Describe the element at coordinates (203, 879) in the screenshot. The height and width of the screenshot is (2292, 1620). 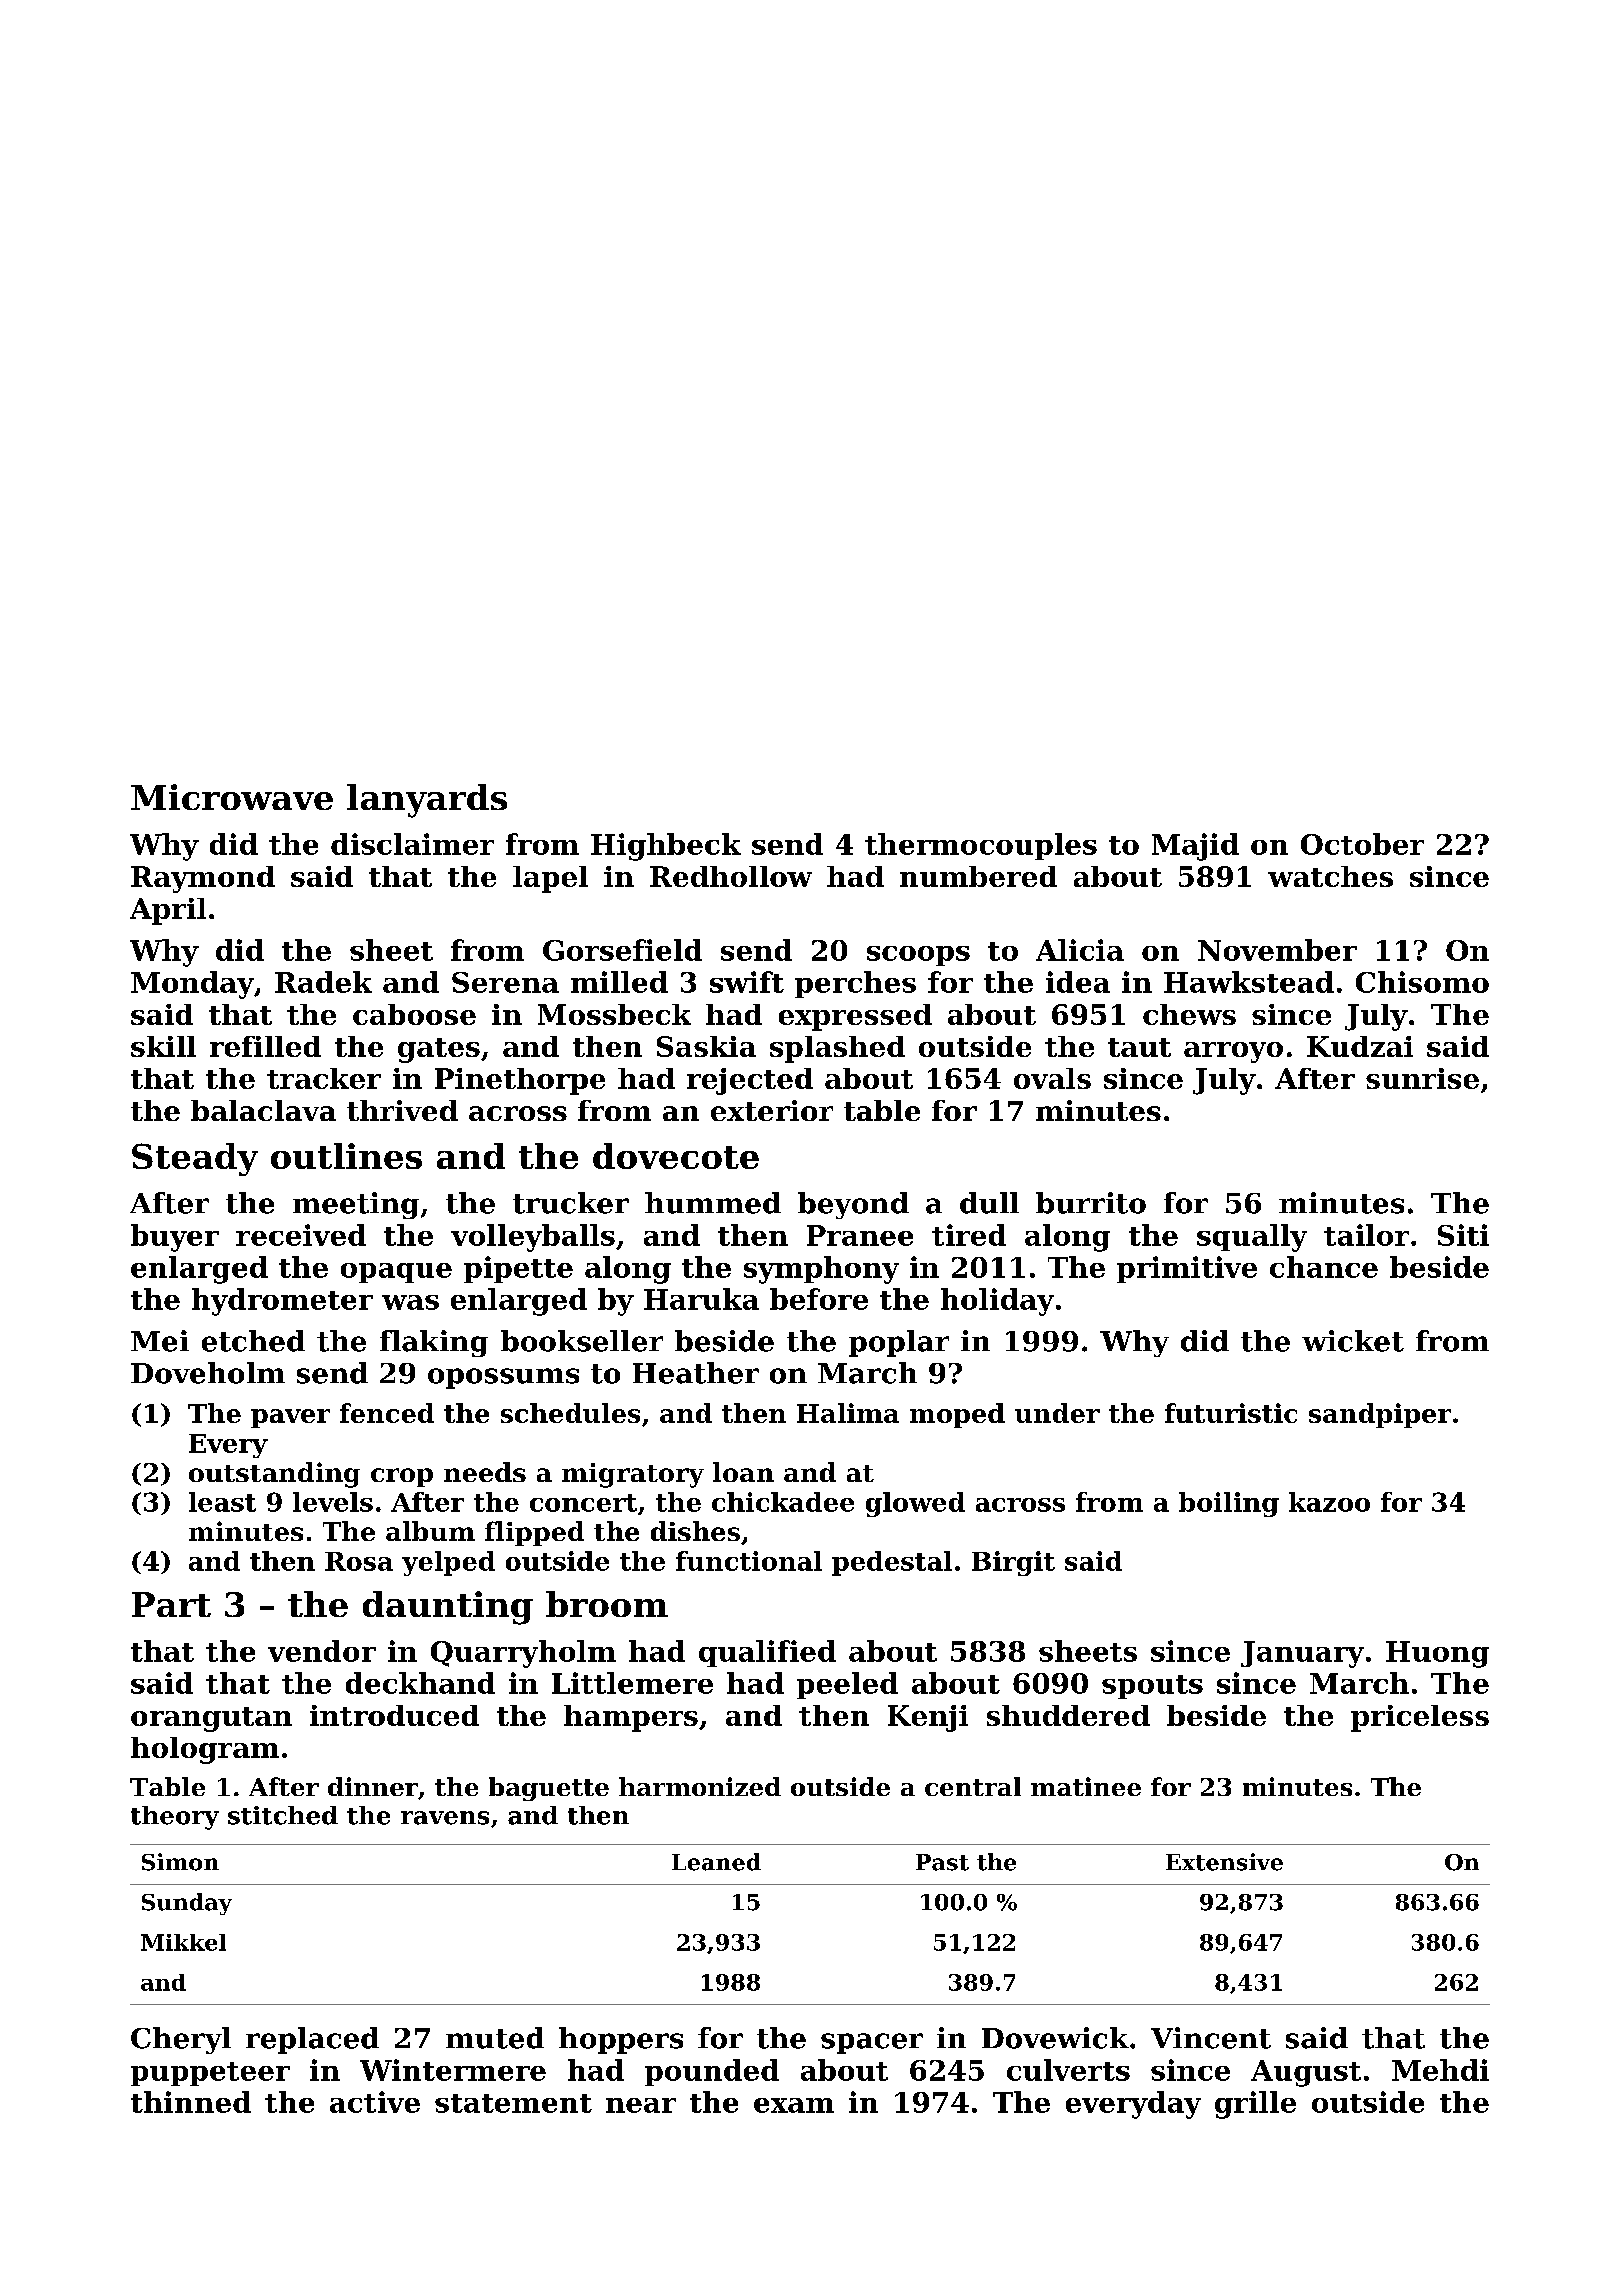
I see `Raymond` at that location.
